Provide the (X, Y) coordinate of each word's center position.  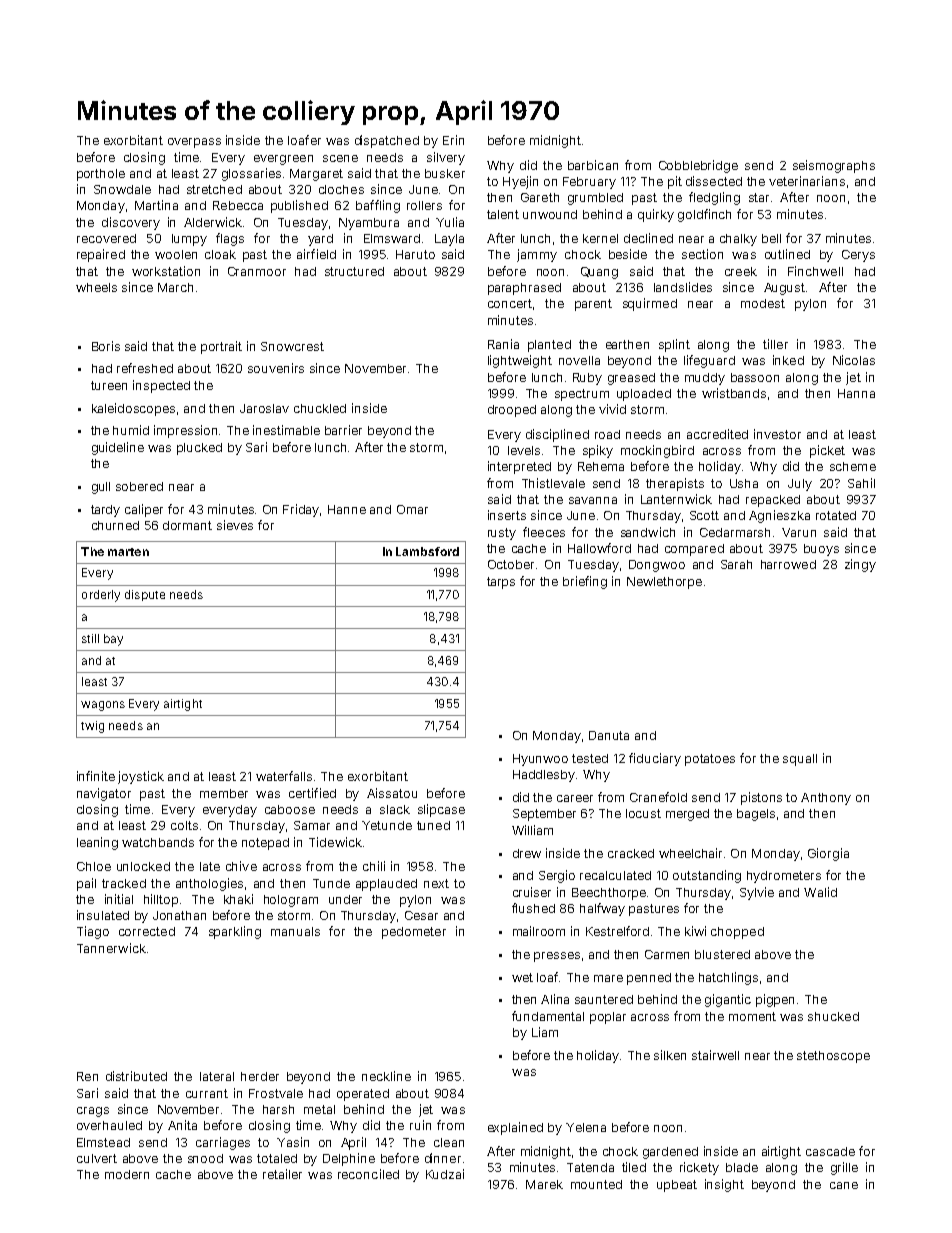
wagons (103, 706)
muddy (705, 379)
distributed (136, 1076)
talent (503, 214)
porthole (101, 175)
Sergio (557, 876)
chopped (737, 933)
